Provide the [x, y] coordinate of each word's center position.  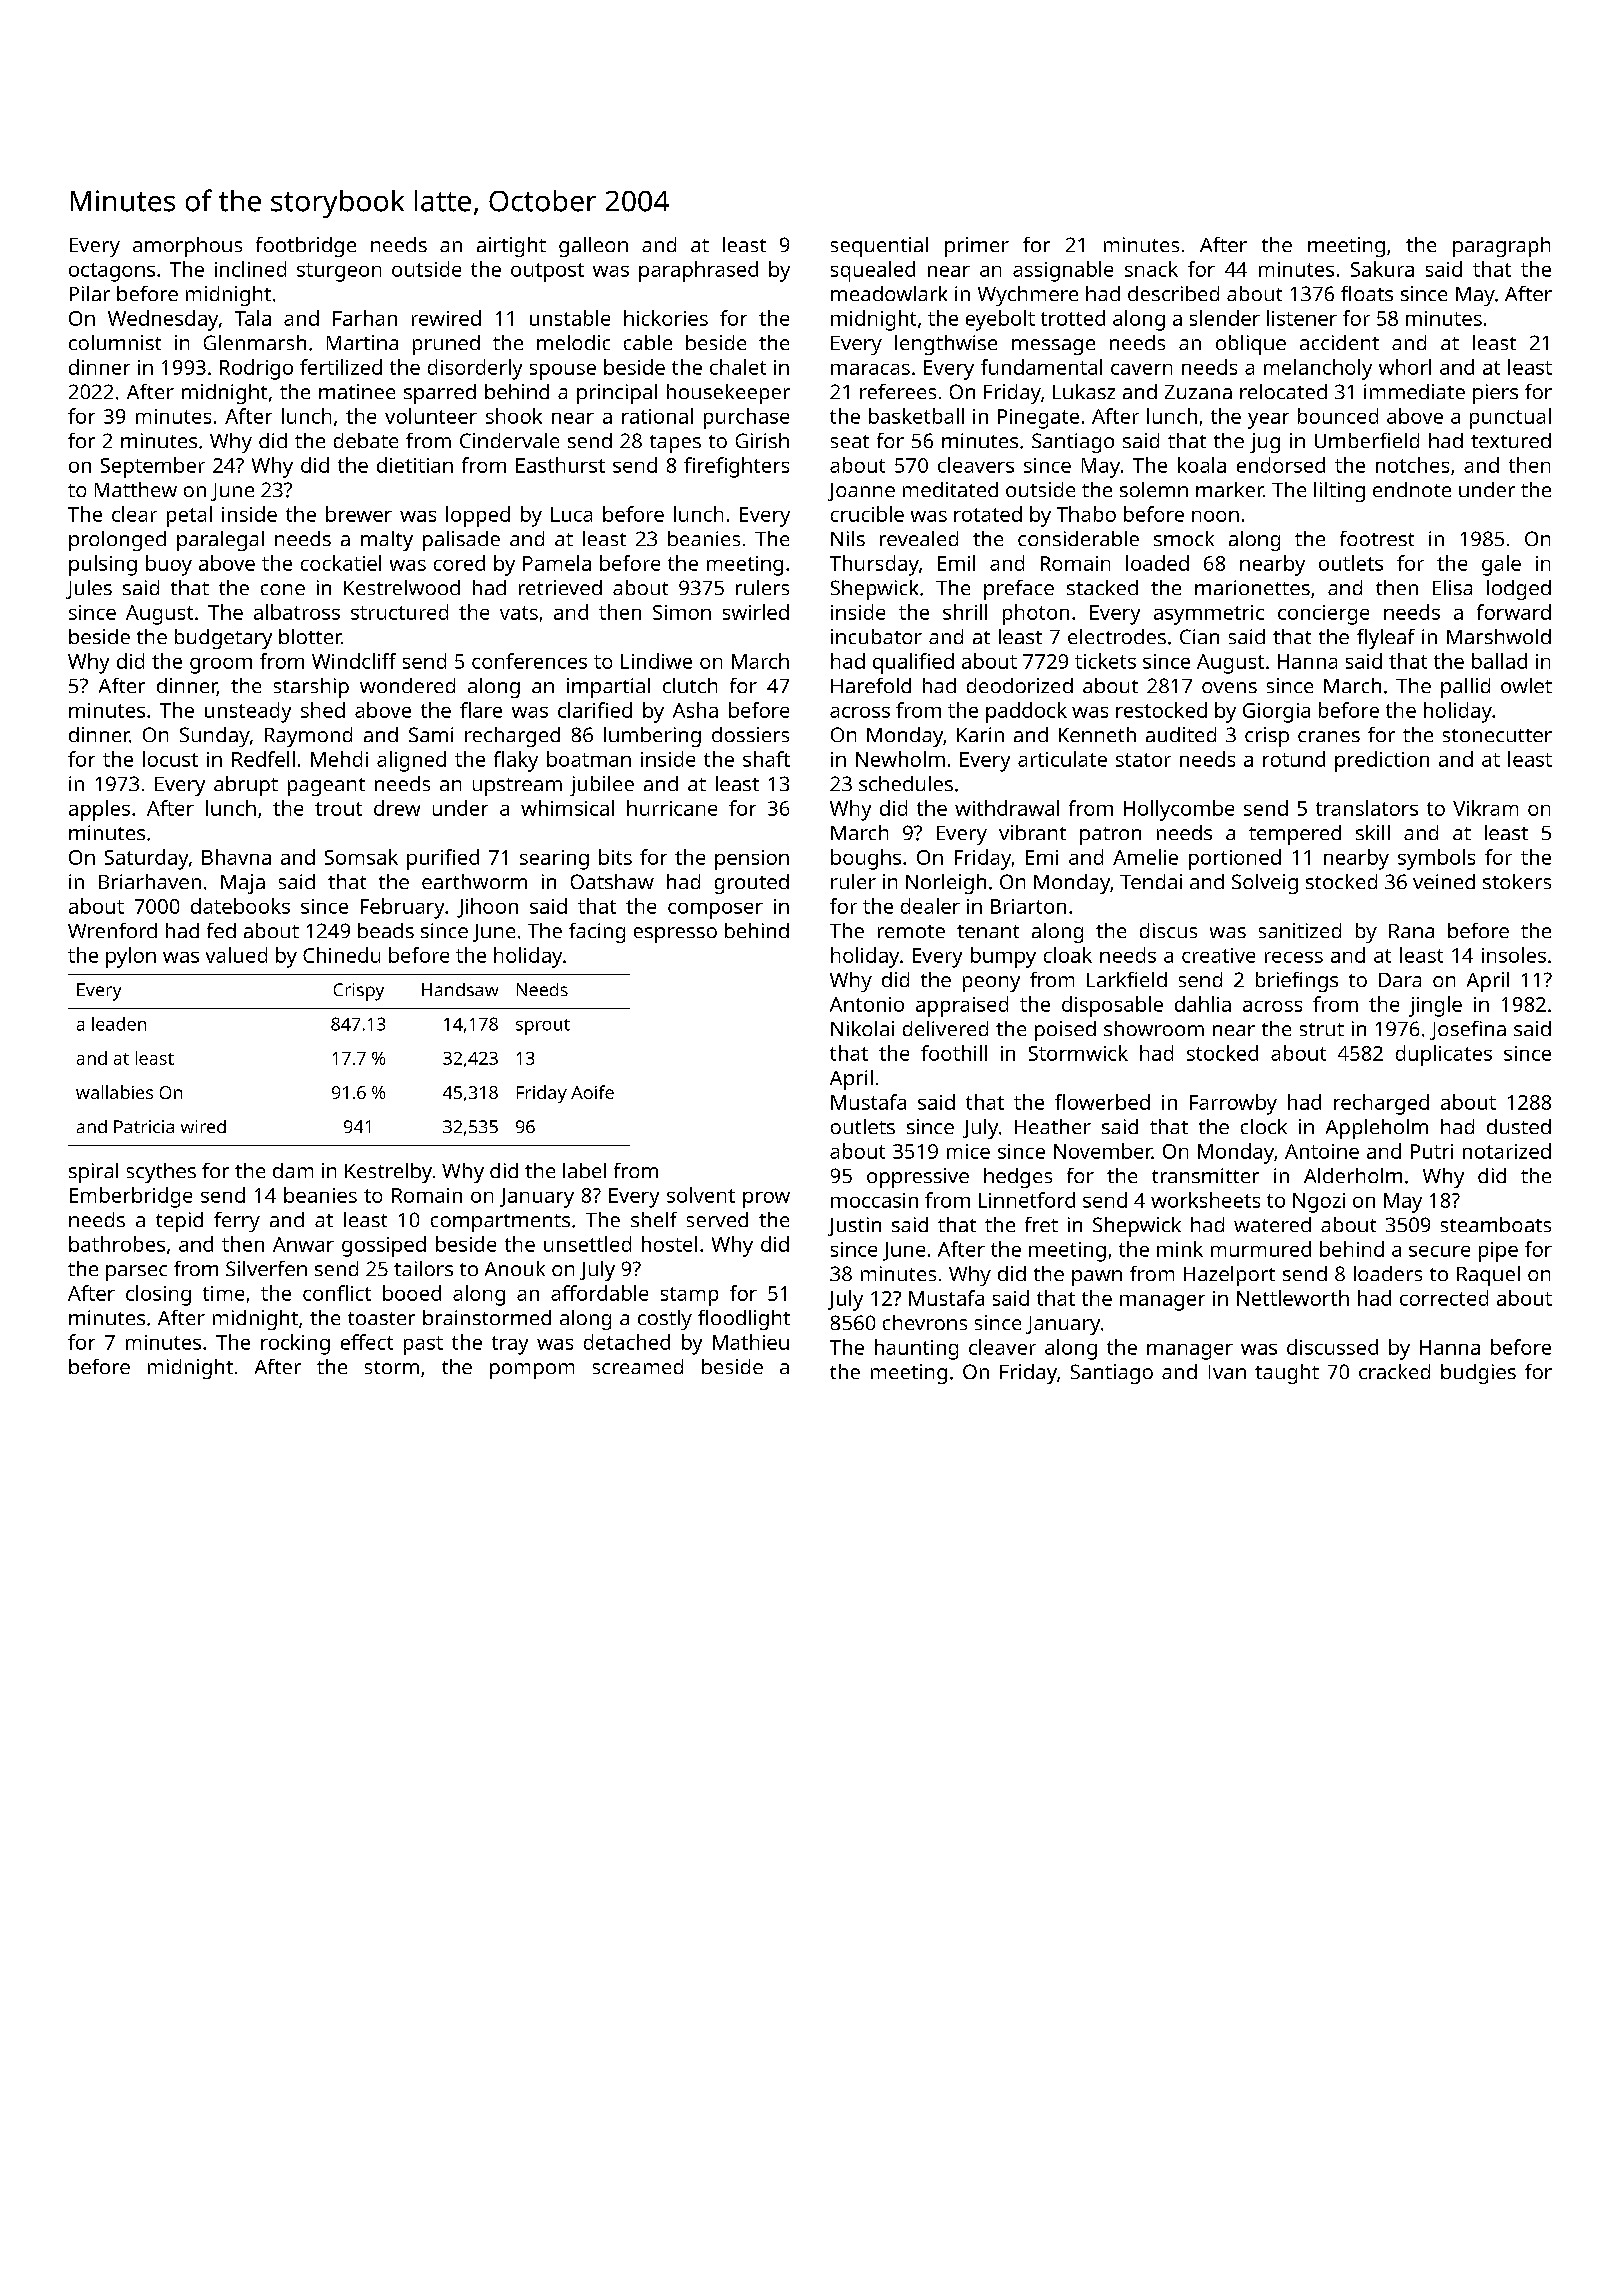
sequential [879, 247]
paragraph [1501, 247]
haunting [916, 1349]
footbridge [306, 247]
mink [1180, 1249]
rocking [295, 1344]
